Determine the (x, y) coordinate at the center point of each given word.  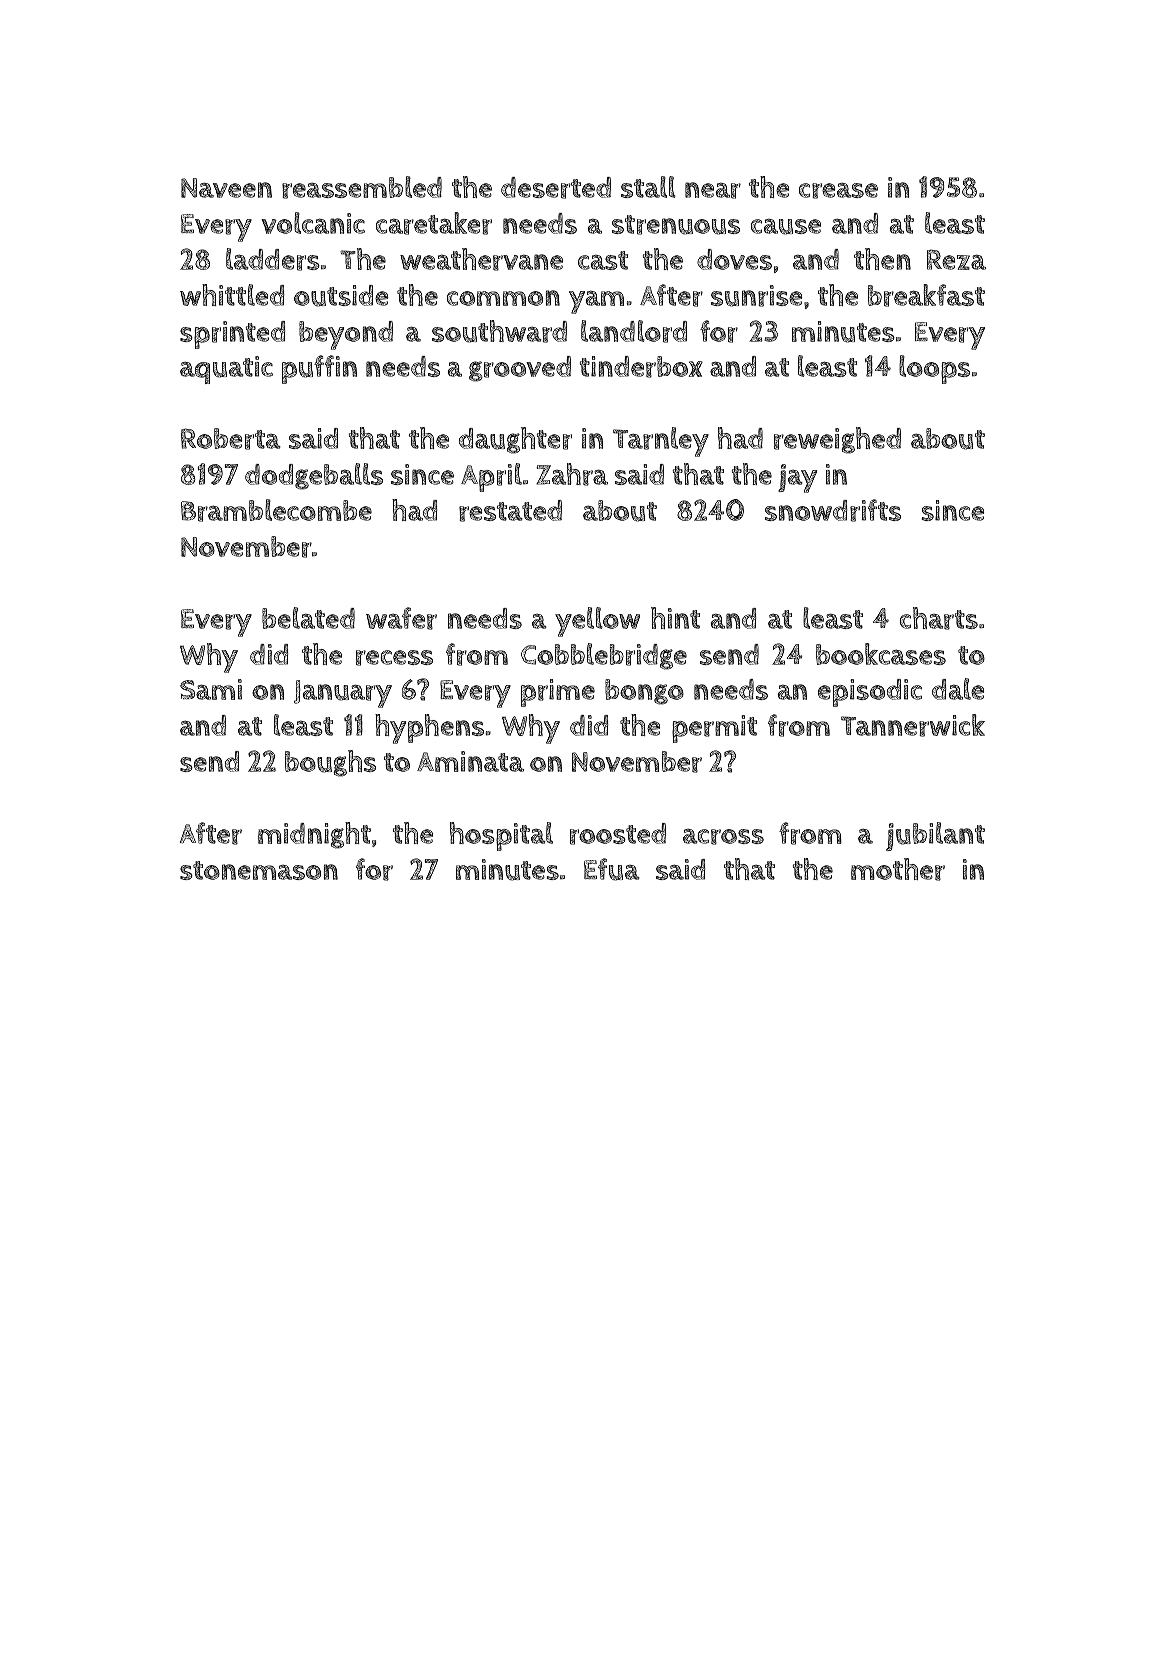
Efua (612, 869)
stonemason (259, 870)
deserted (556, 188)
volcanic (313, 223)
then (882, 259)
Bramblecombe (276, 510)
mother (898, 869)
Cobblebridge (604, 656)
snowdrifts (833, 510)
